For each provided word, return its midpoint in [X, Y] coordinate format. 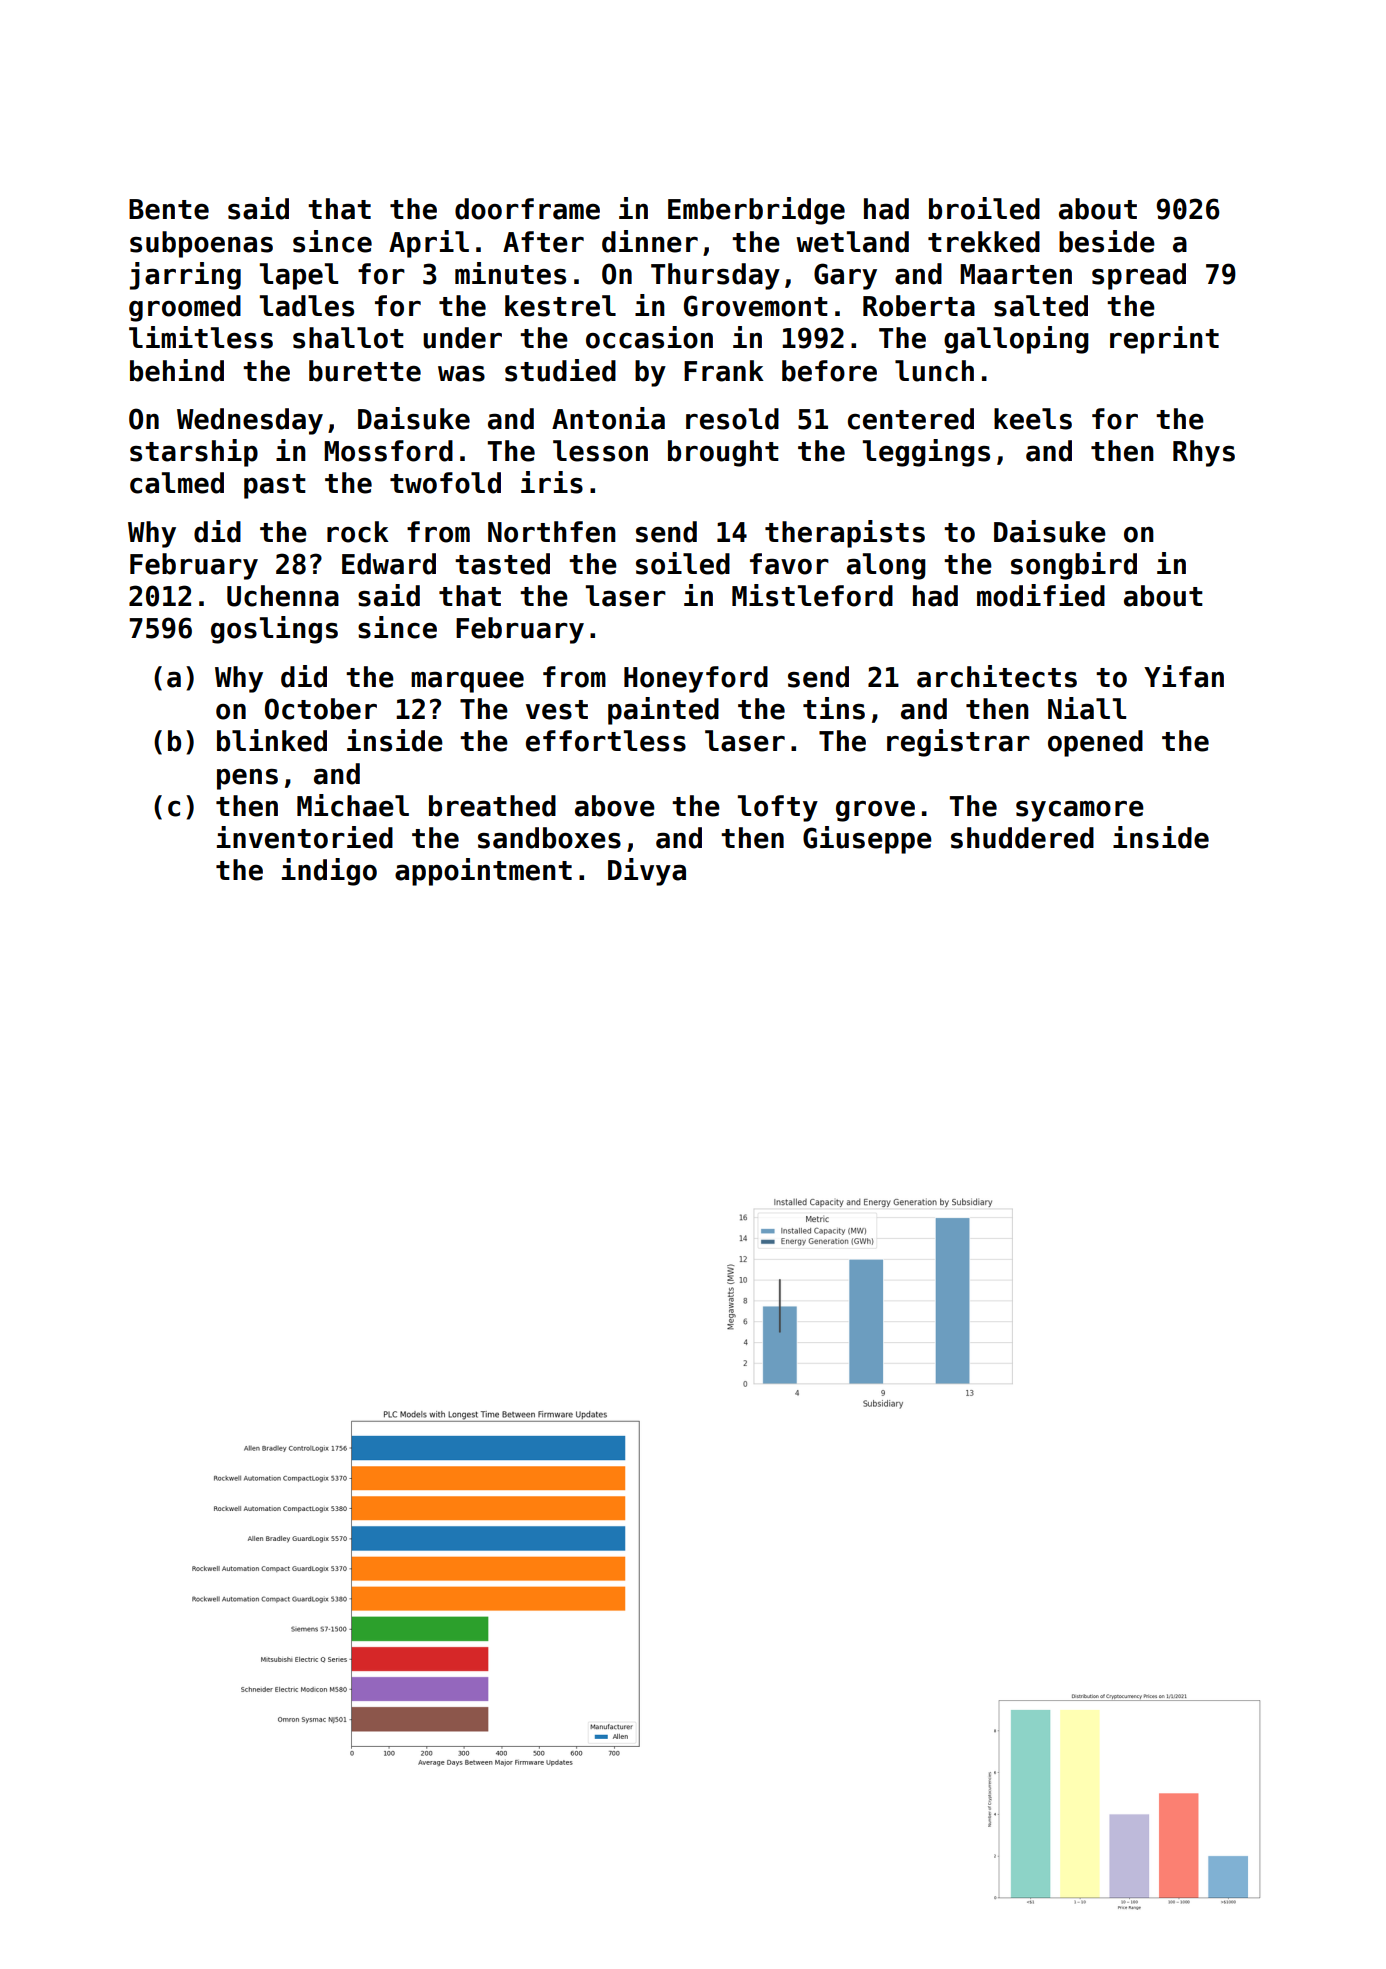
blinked [272, 740]
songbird [1074, 566]
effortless [606, 741]
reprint [1164, 340]
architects [997, 676]
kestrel [560, 306]
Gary [845, 276]
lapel [299, 276]
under [462, 338]
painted [663, 711]
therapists [845, 534]
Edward [389, 564]
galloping [1016, 340]
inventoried [305, 837]
